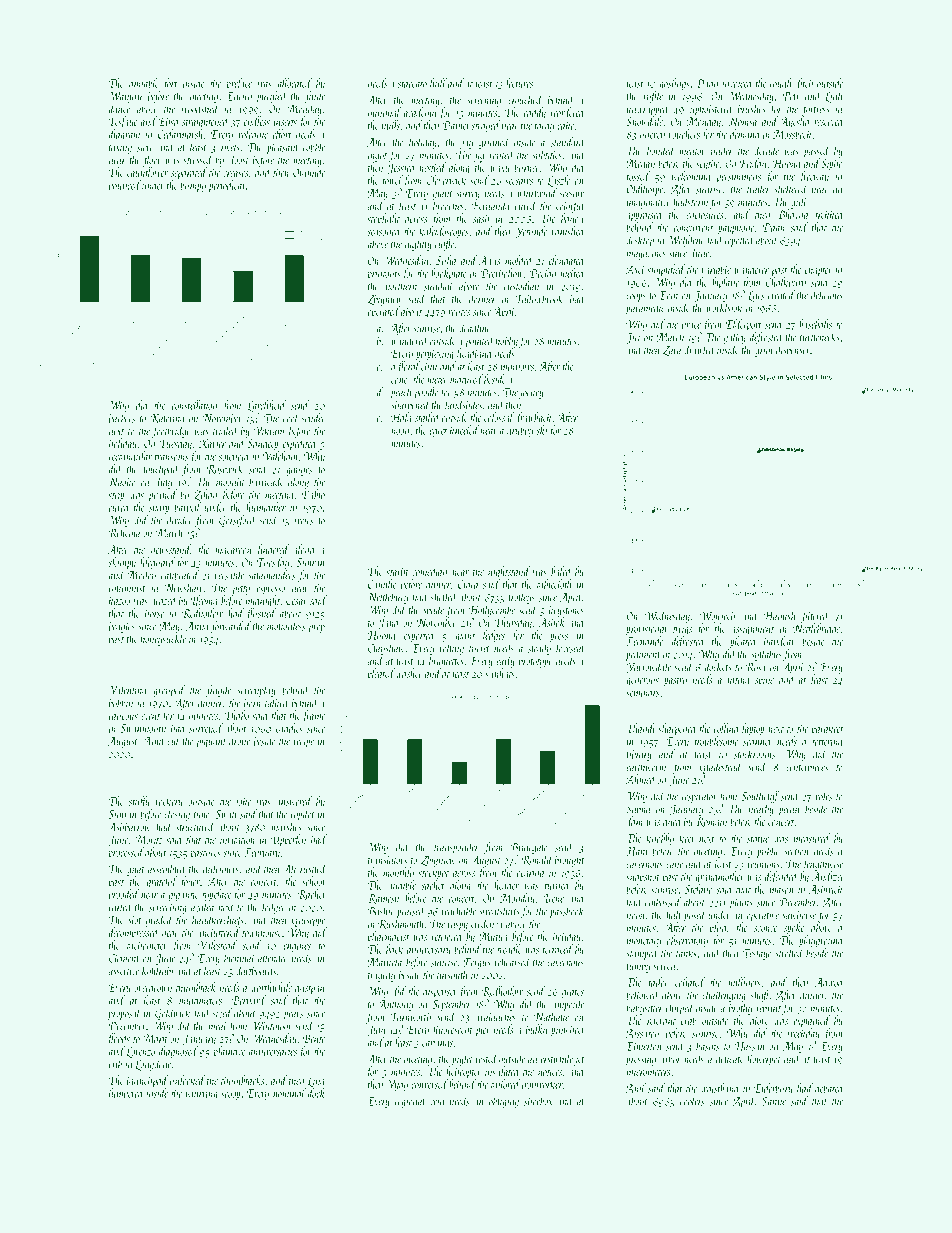 This image has height=1233, width=952. What do you see at coordinates (779, 615) in the image?
I see `Hamish` at bounding box center [779, 615].
